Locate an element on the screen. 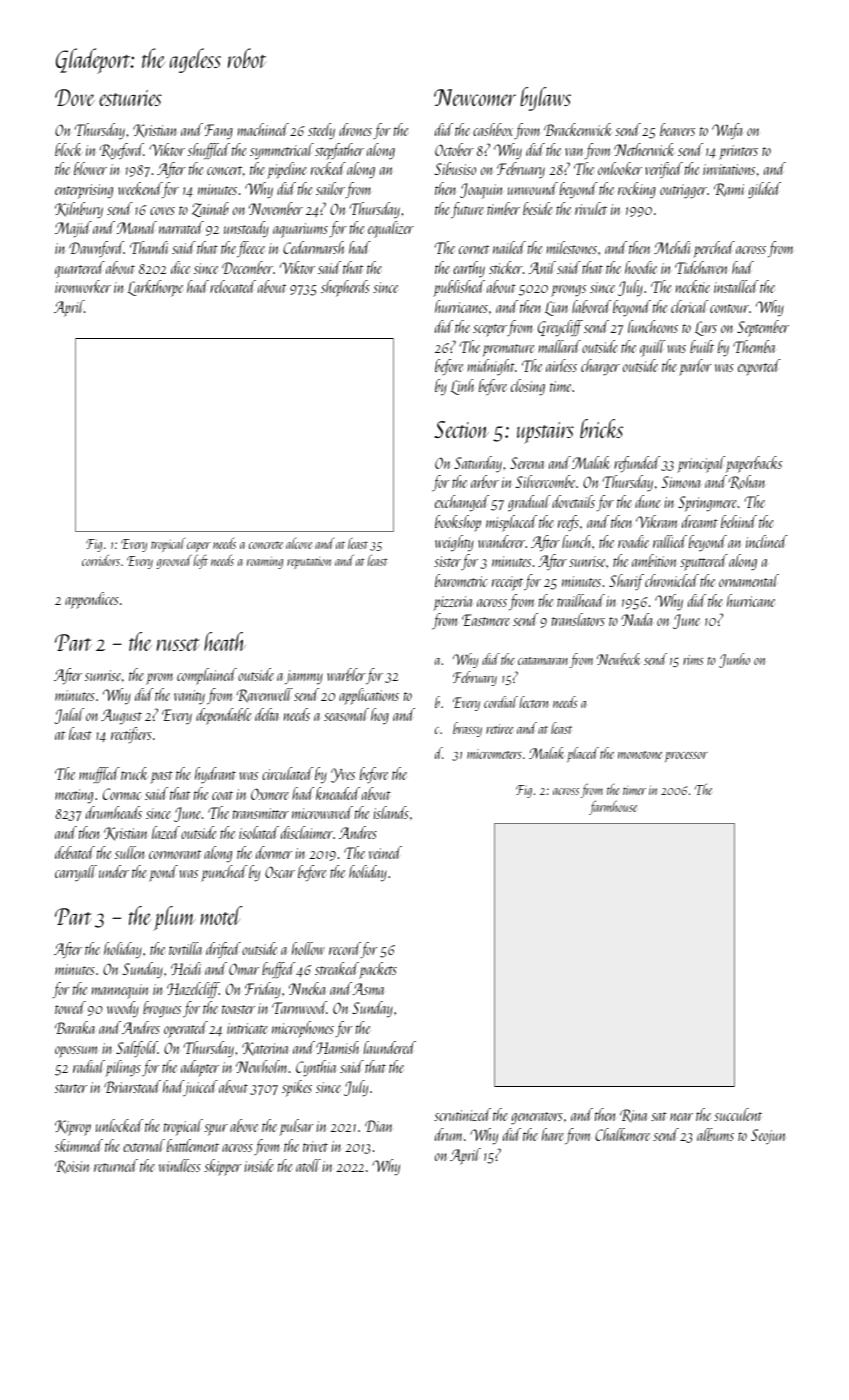  farmhouse is located at coordinates (613, 807).
